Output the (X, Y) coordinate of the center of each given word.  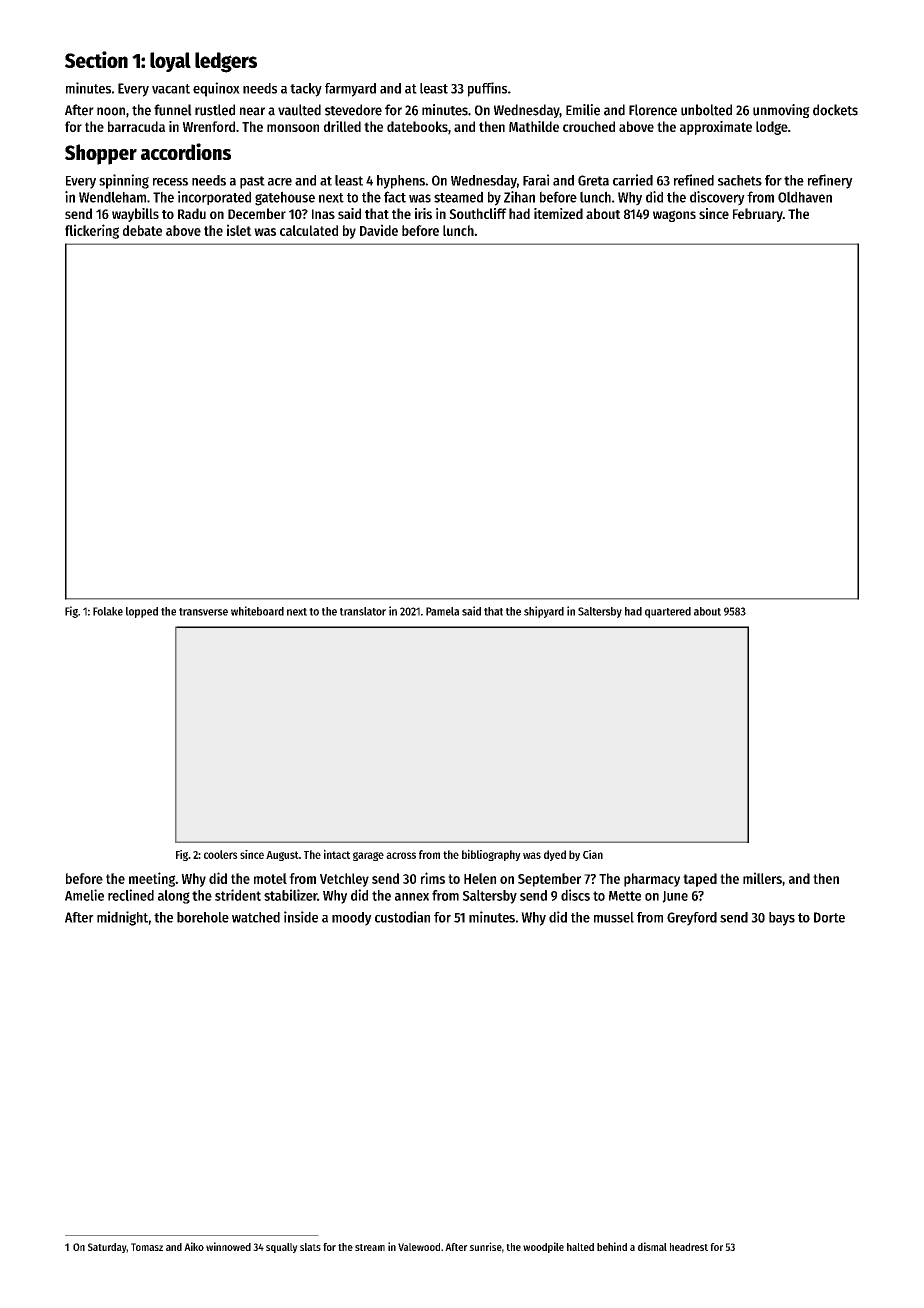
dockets (835, 110)
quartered (668, 612)
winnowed (228, 1246)
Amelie (84, 895)
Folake (108, 611)
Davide (379, 230)
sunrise (485, 1246)
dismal (652, 1246)
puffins (487, 89)
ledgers (226, 62)
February (758, 215)
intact (337, 854)
